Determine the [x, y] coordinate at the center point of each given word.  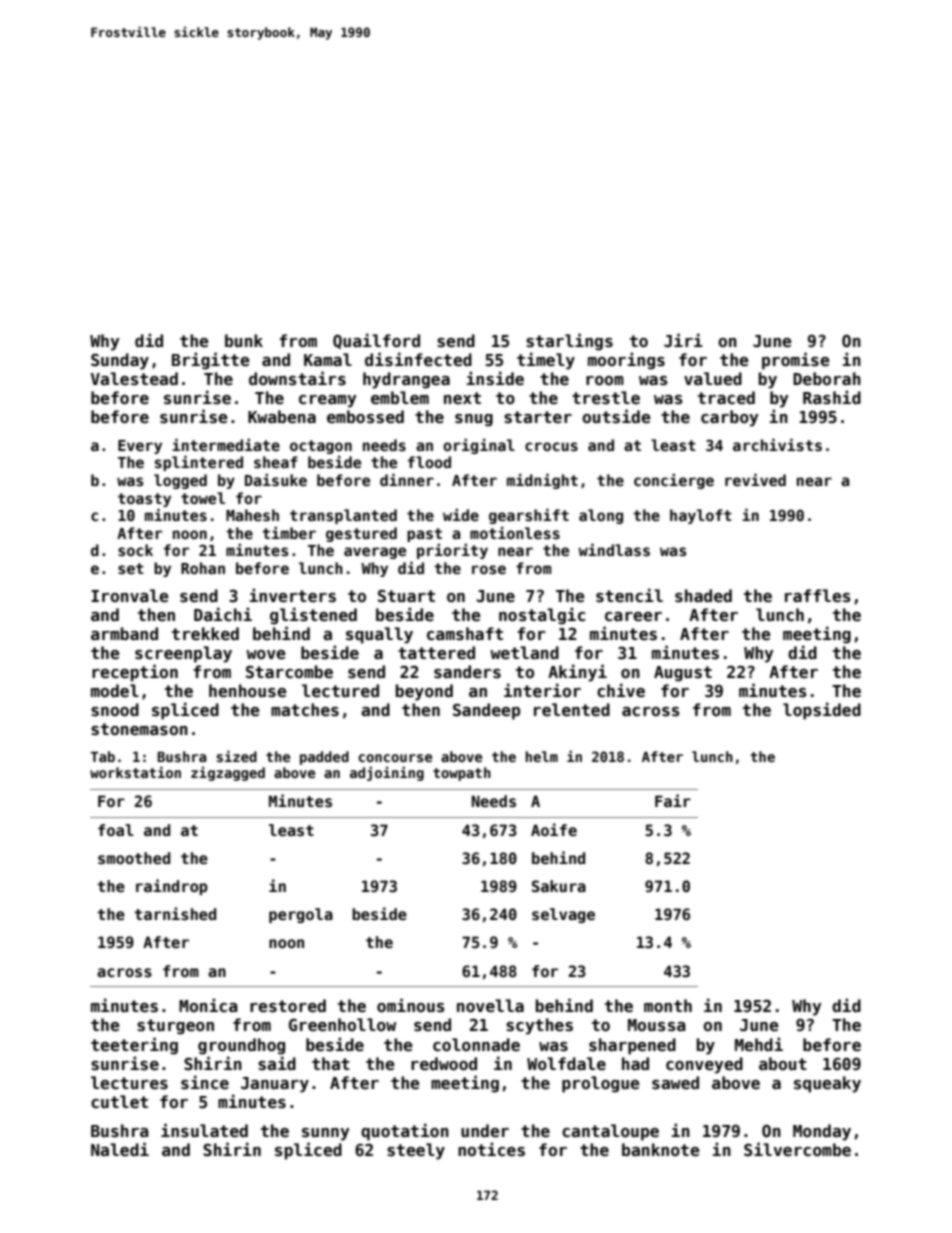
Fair [673, 800]
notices [491, 1149]
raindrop [172, 887]
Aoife [554, 829]
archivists [777, 445]
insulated [204, 1130]
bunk [244, 340]
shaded [703, 596]
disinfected [418, 359]
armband [124, 633]
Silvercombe [797, 1149]
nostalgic [542, 616]
